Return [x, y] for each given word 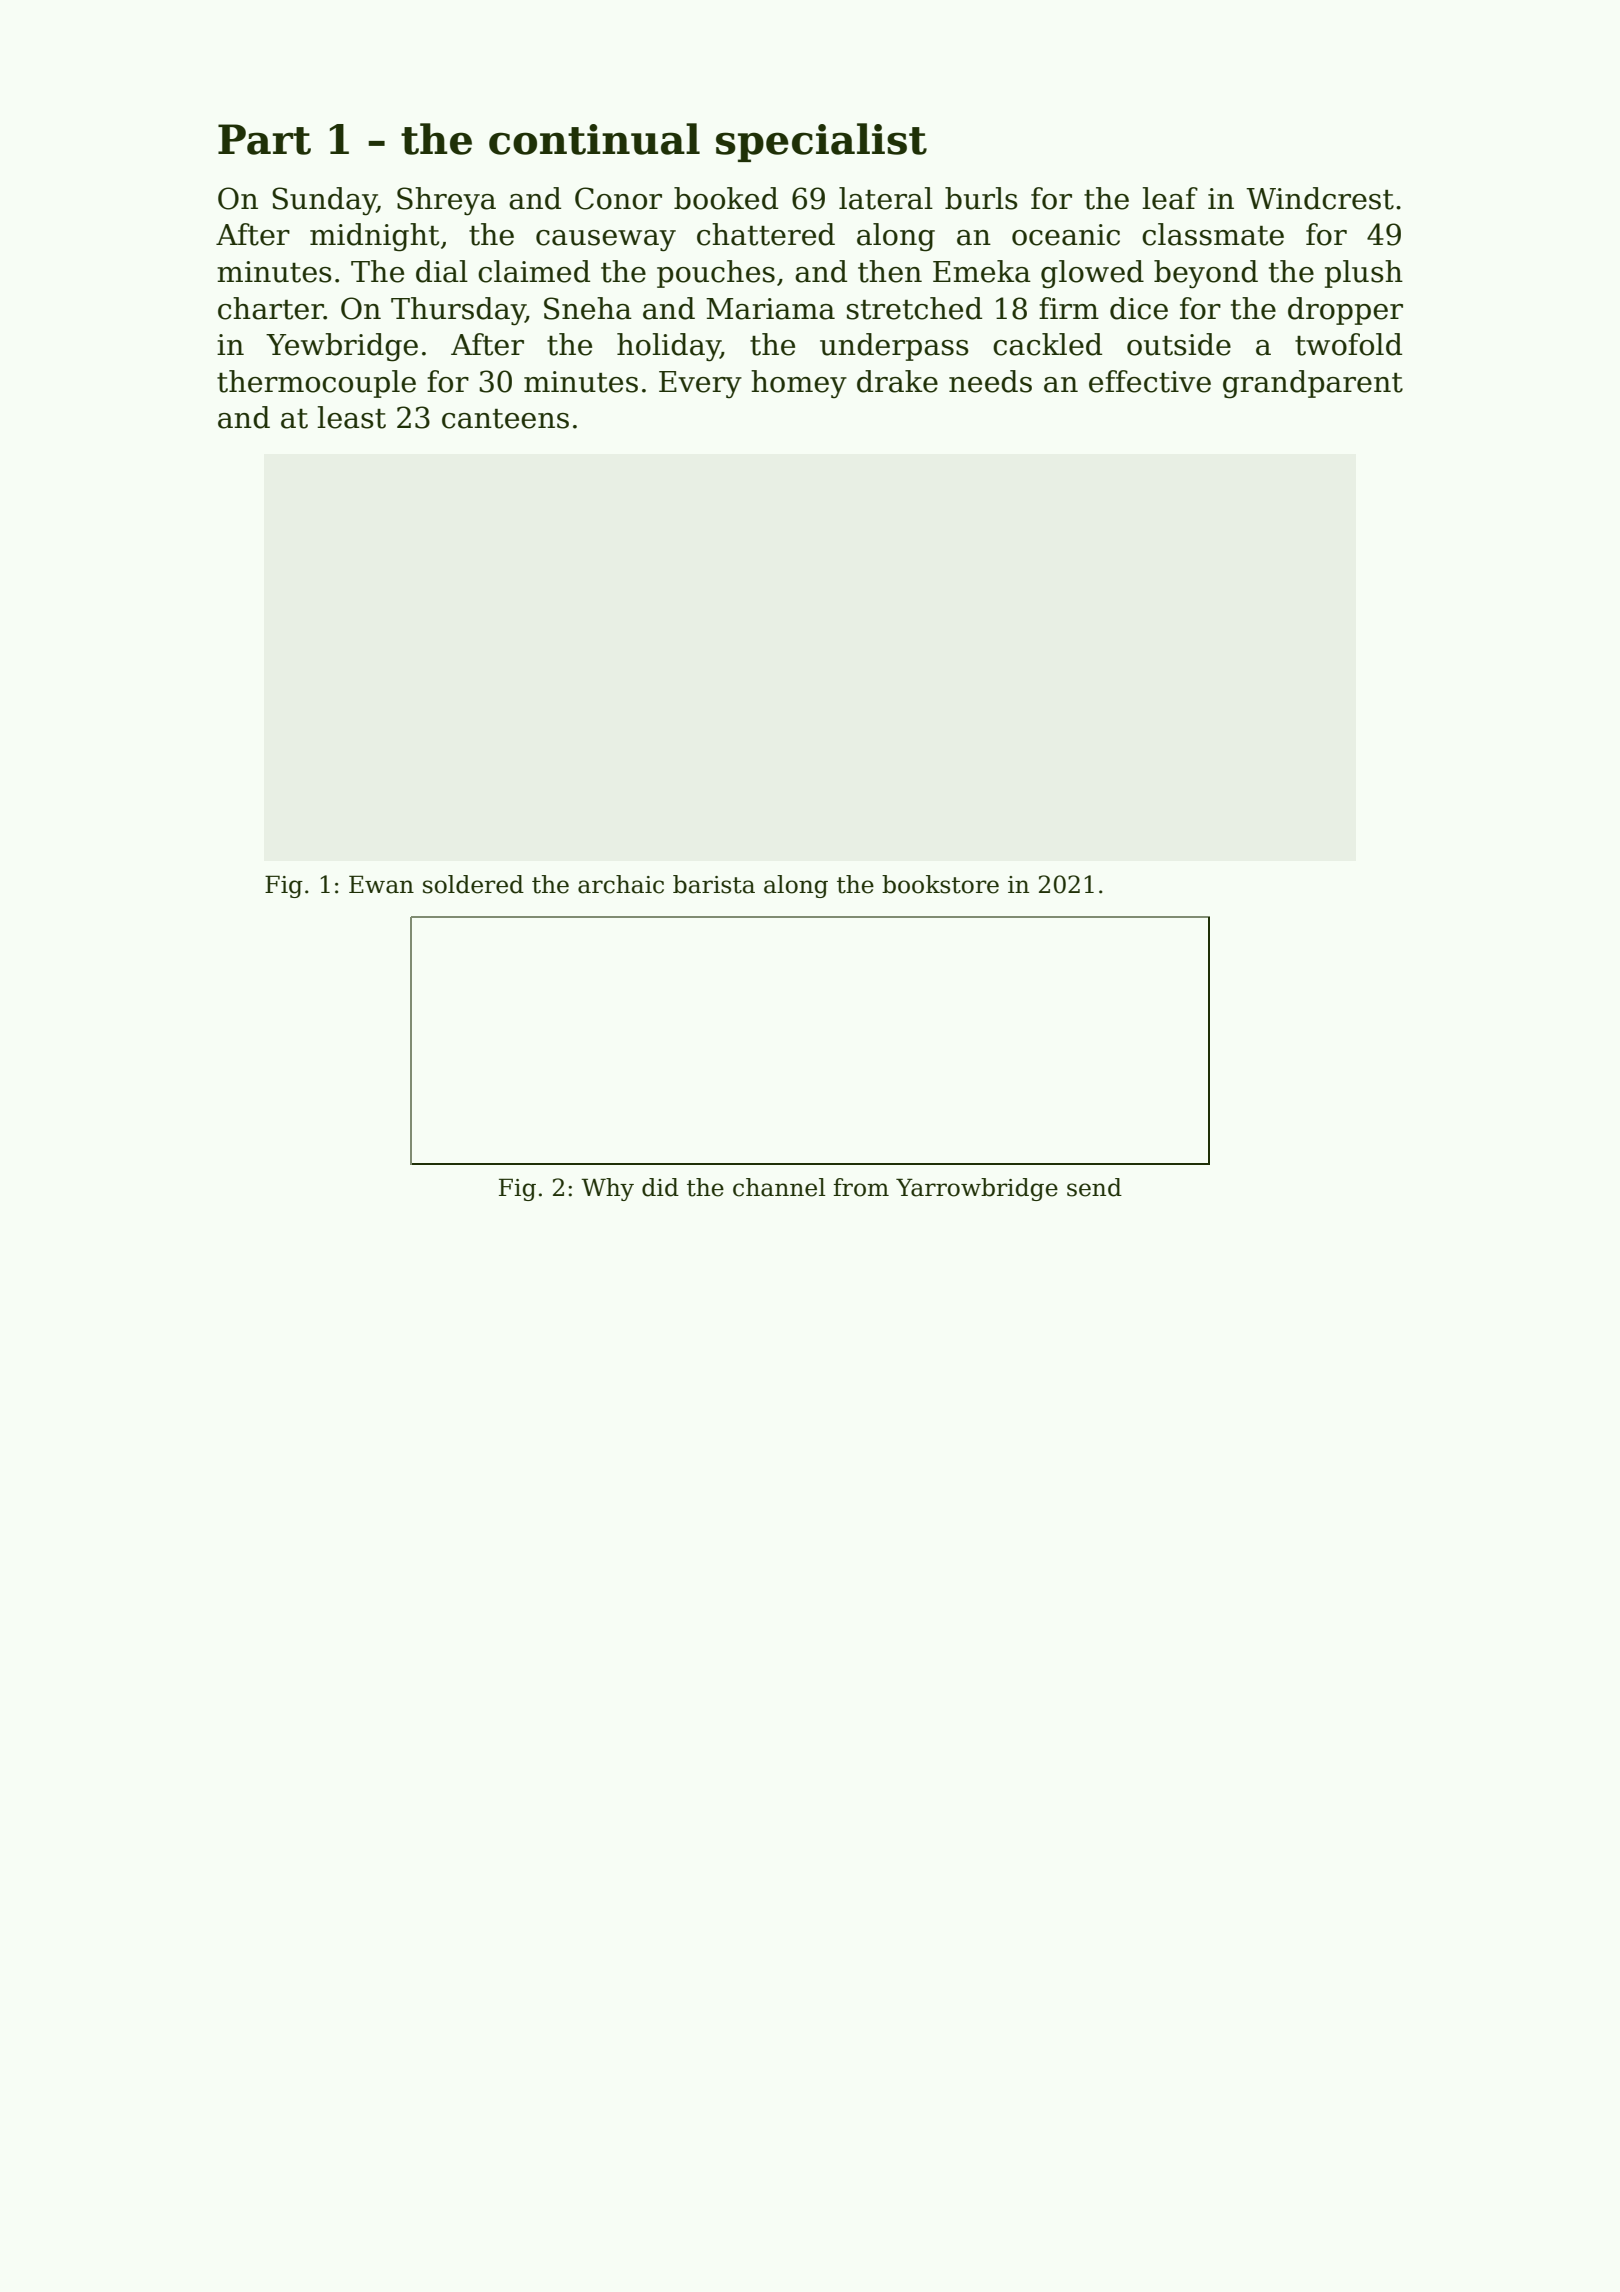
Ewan [381, 884]
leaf [1170, 198]
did [660, 1187]
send [1094, 1187]
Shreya [446, 201]
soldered [473, 884]
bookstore [940, 884]
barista [714, 884]
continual [594, 139]
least [351, 417]
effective [1150, 381]
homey [799, 384]
